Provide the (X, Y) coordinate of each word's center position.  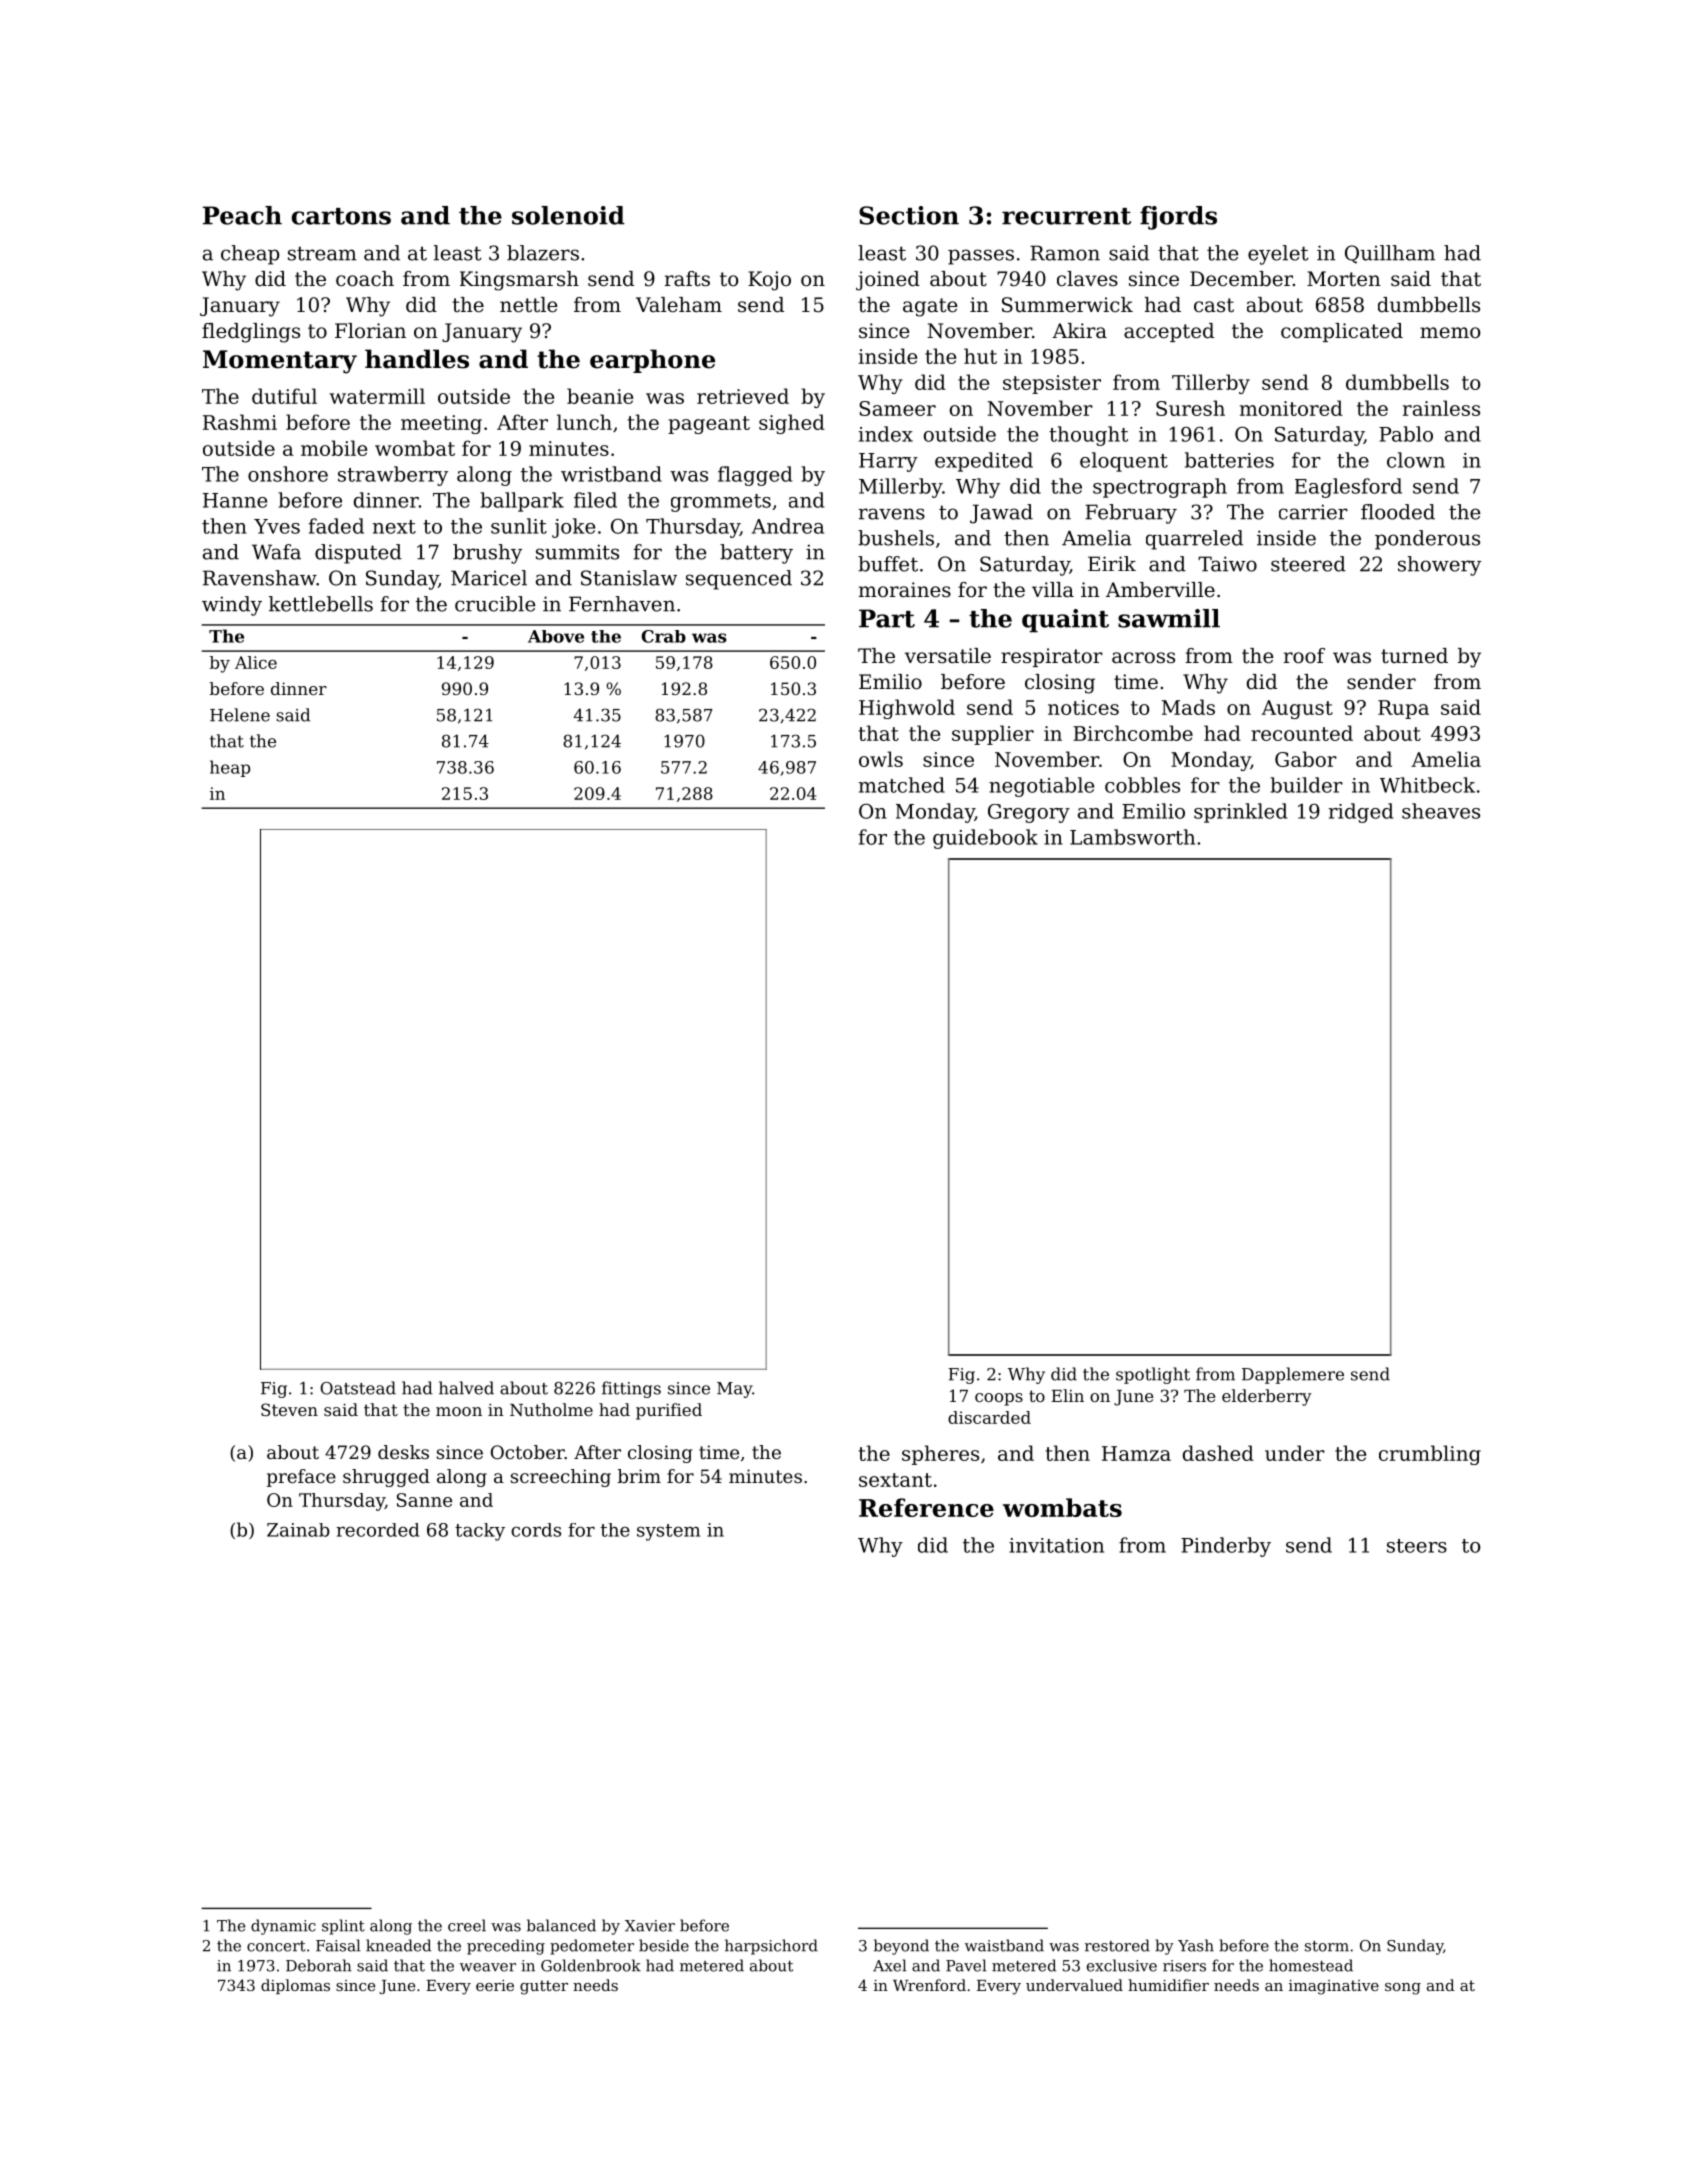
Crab (663, 636)
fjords (1178, 218)
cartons (341, 216)
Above (556, 636)
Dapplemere (1293, 1375)
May (734, 1390)
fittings (631, 1389)
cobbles (1142, 785)
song (1403, 1989)
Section (909, 215)
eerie (495, 1985)
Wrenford (929, 1985)
